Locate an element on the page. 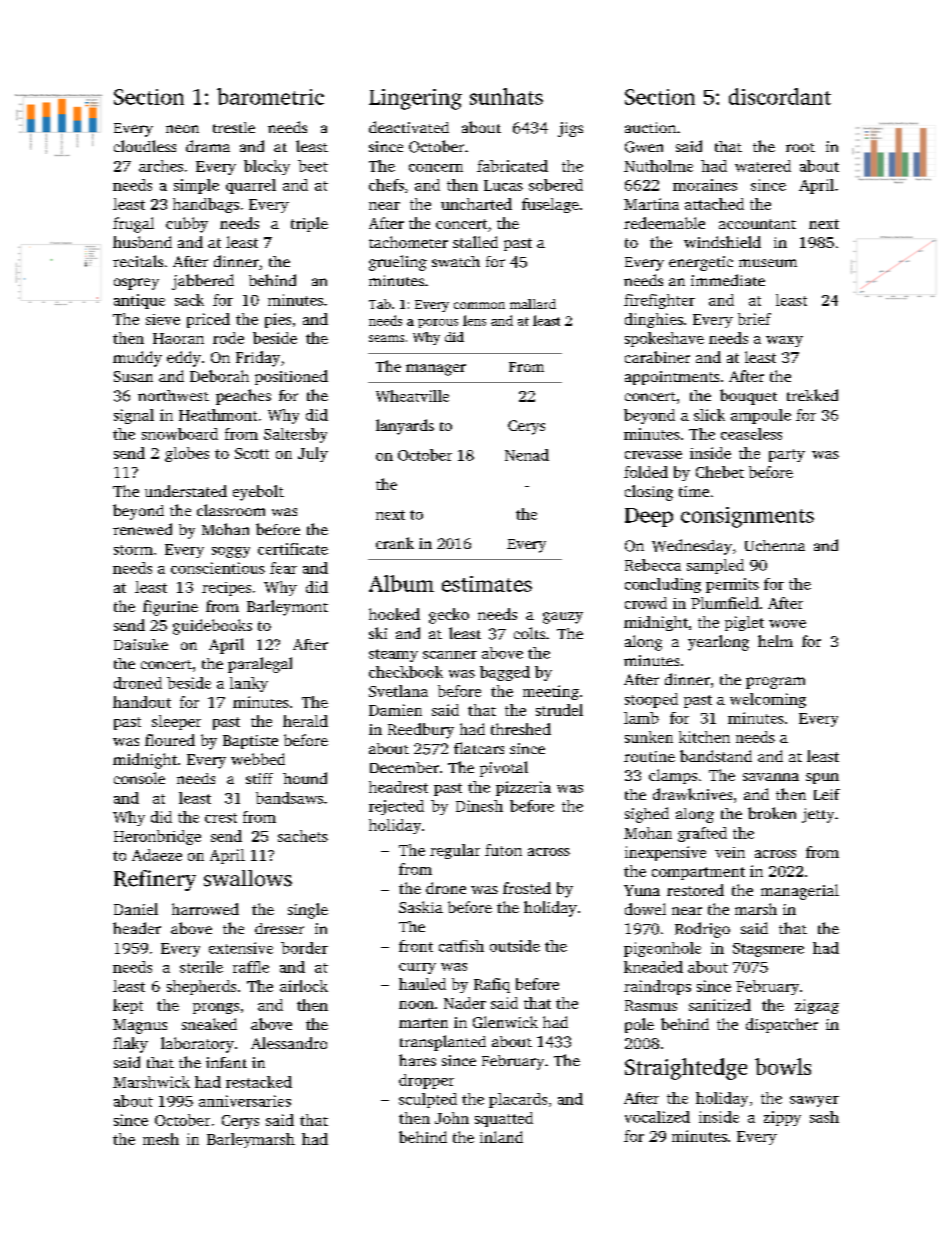  sampled is located at coordinates (715, 566).
